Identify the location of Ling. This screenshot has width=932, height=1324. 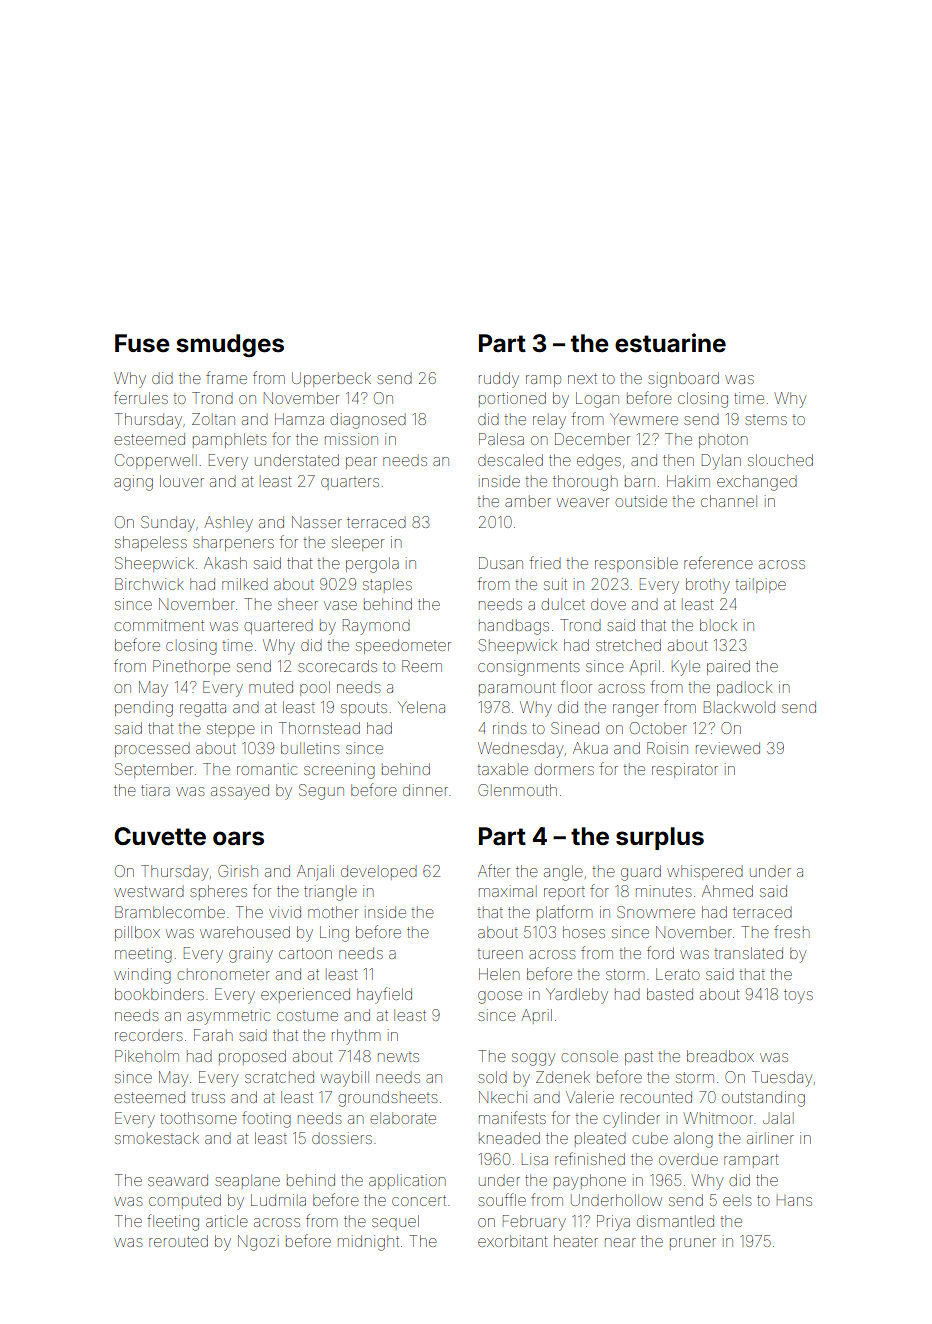
(334, 934).
